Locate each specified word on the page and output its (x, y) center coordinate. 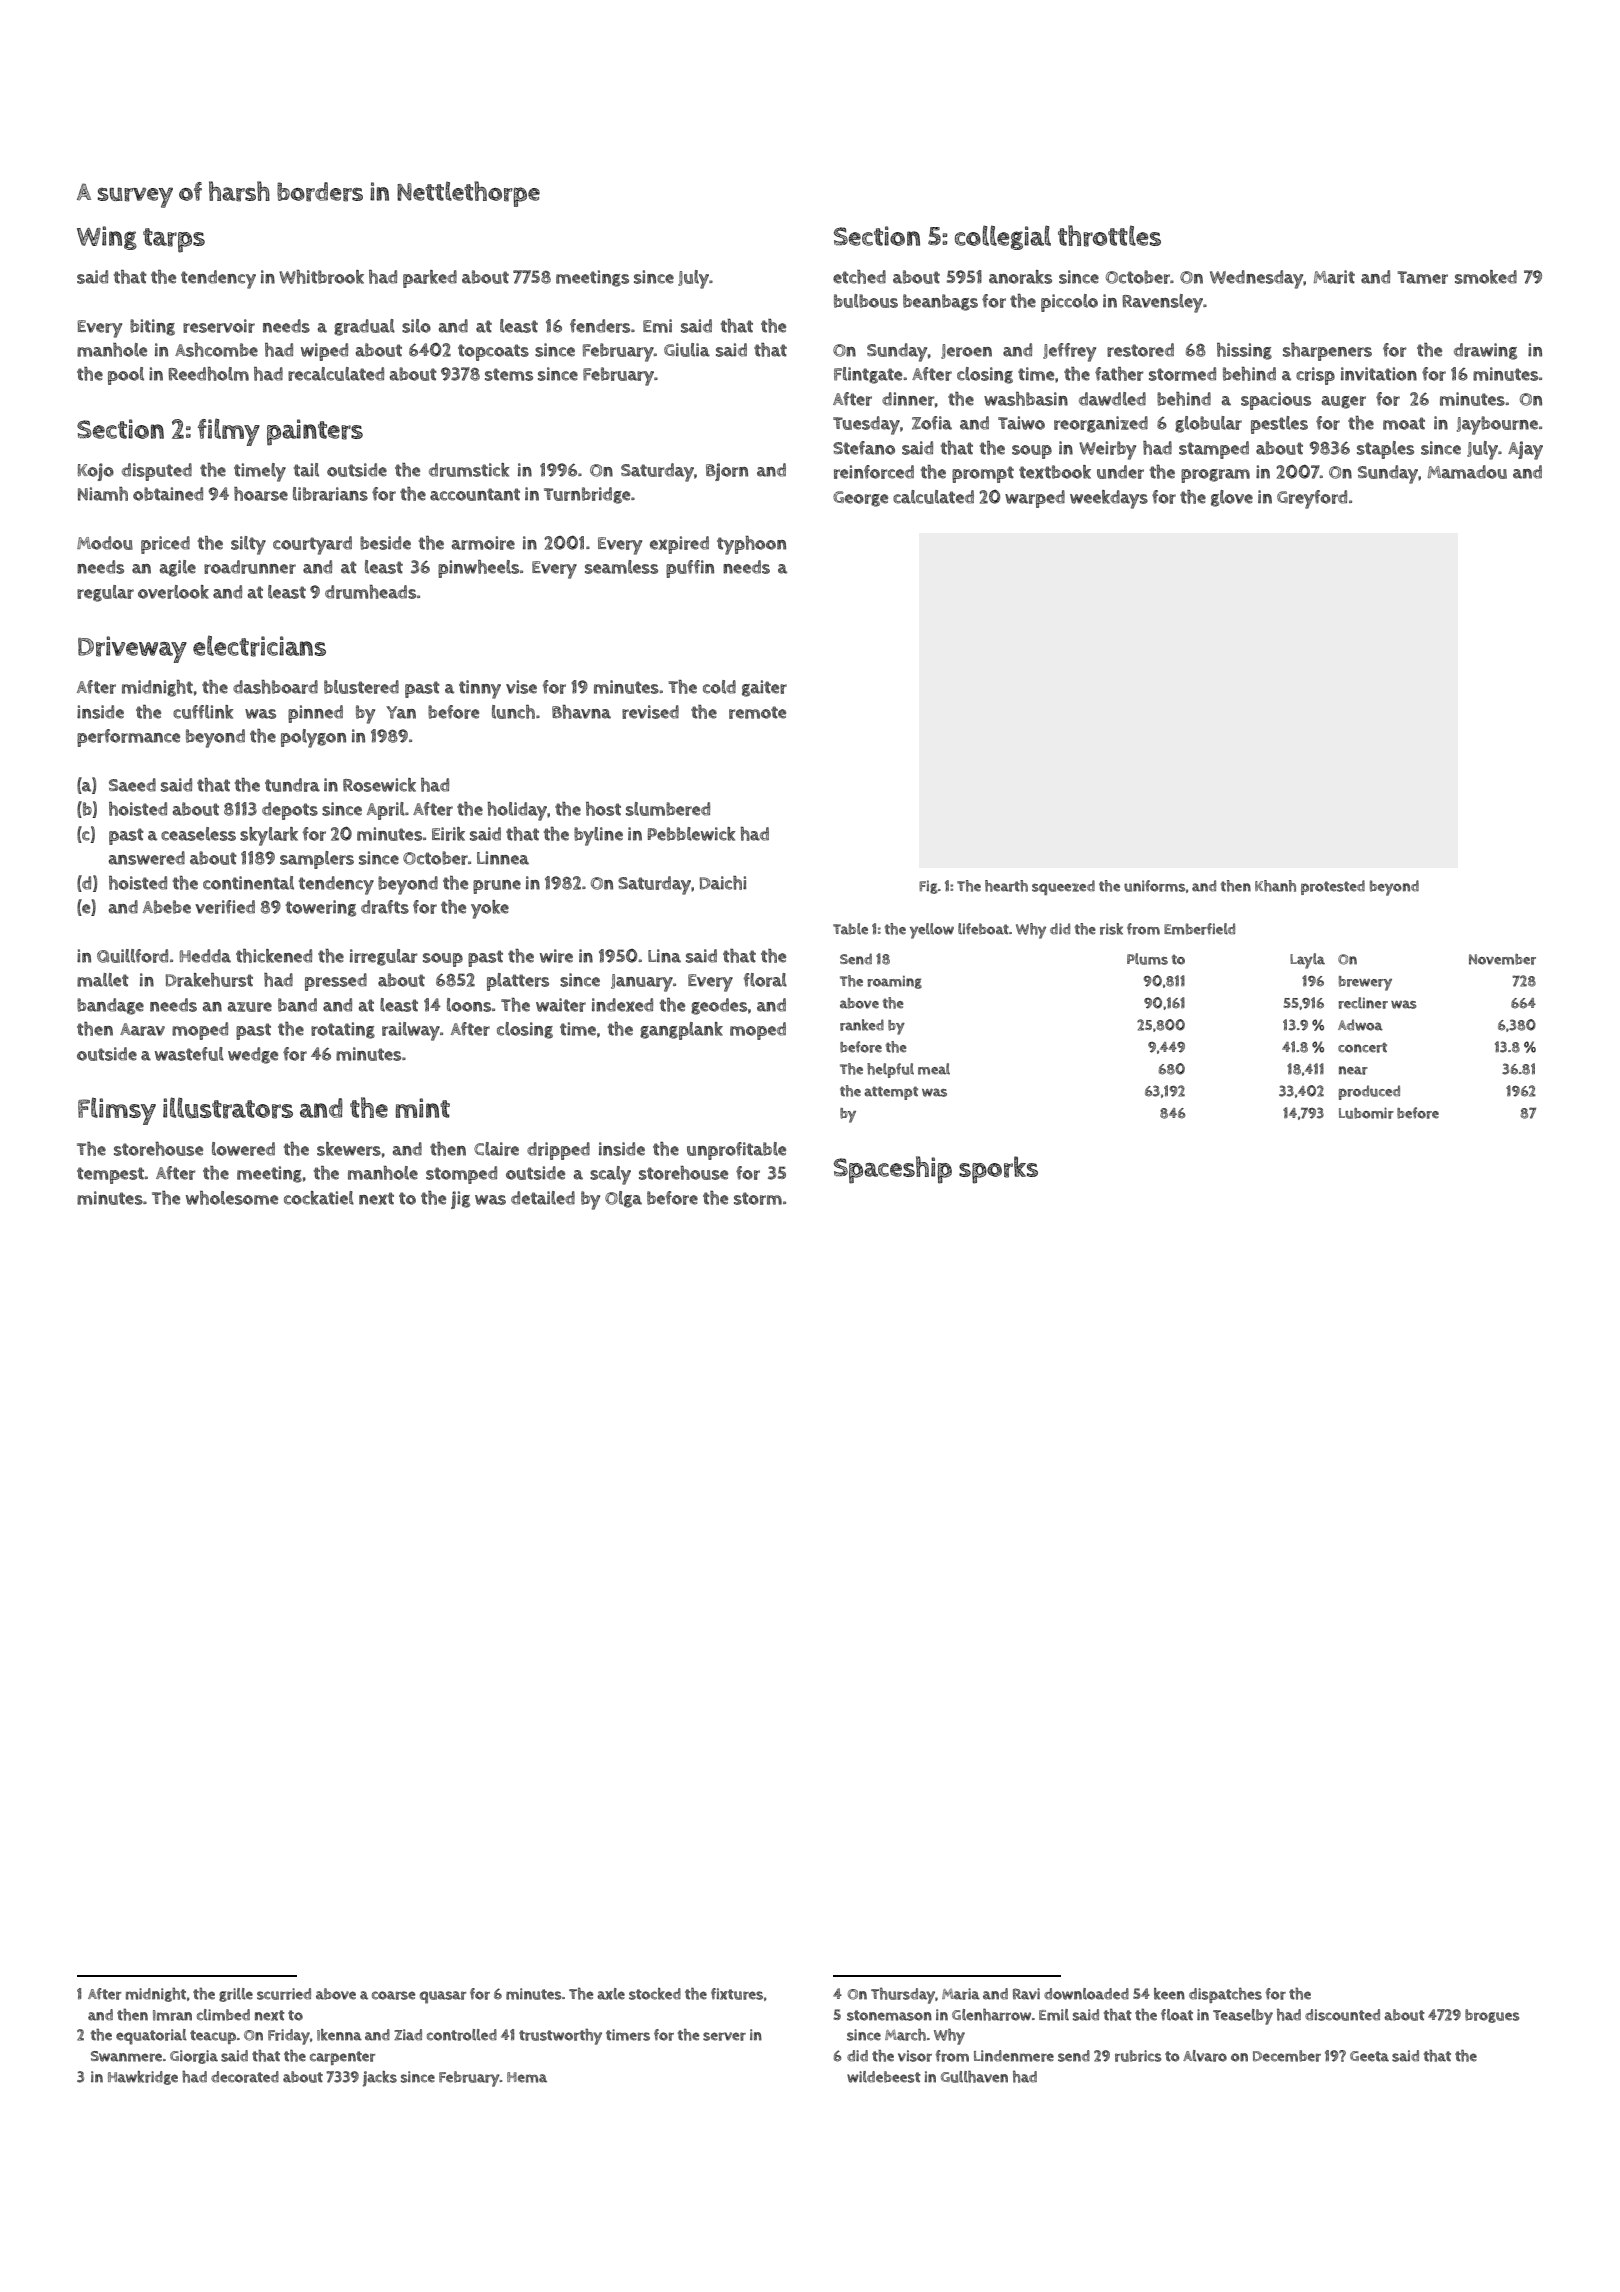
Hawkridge (143, 2078)
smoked (1486, 277)
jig (460, 1200)
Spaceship (893, 1170)
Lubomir (1366, 1113)
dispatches (1225, 1995)
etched (859, 277)
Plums (1147, 959)
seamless (621, 567)
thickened (274, 956)
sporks (998, 1170)
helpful (890, 1070)
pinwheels (478, 569)
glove (1232, 498)
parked (430, 279)
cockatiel (319, 1198)
